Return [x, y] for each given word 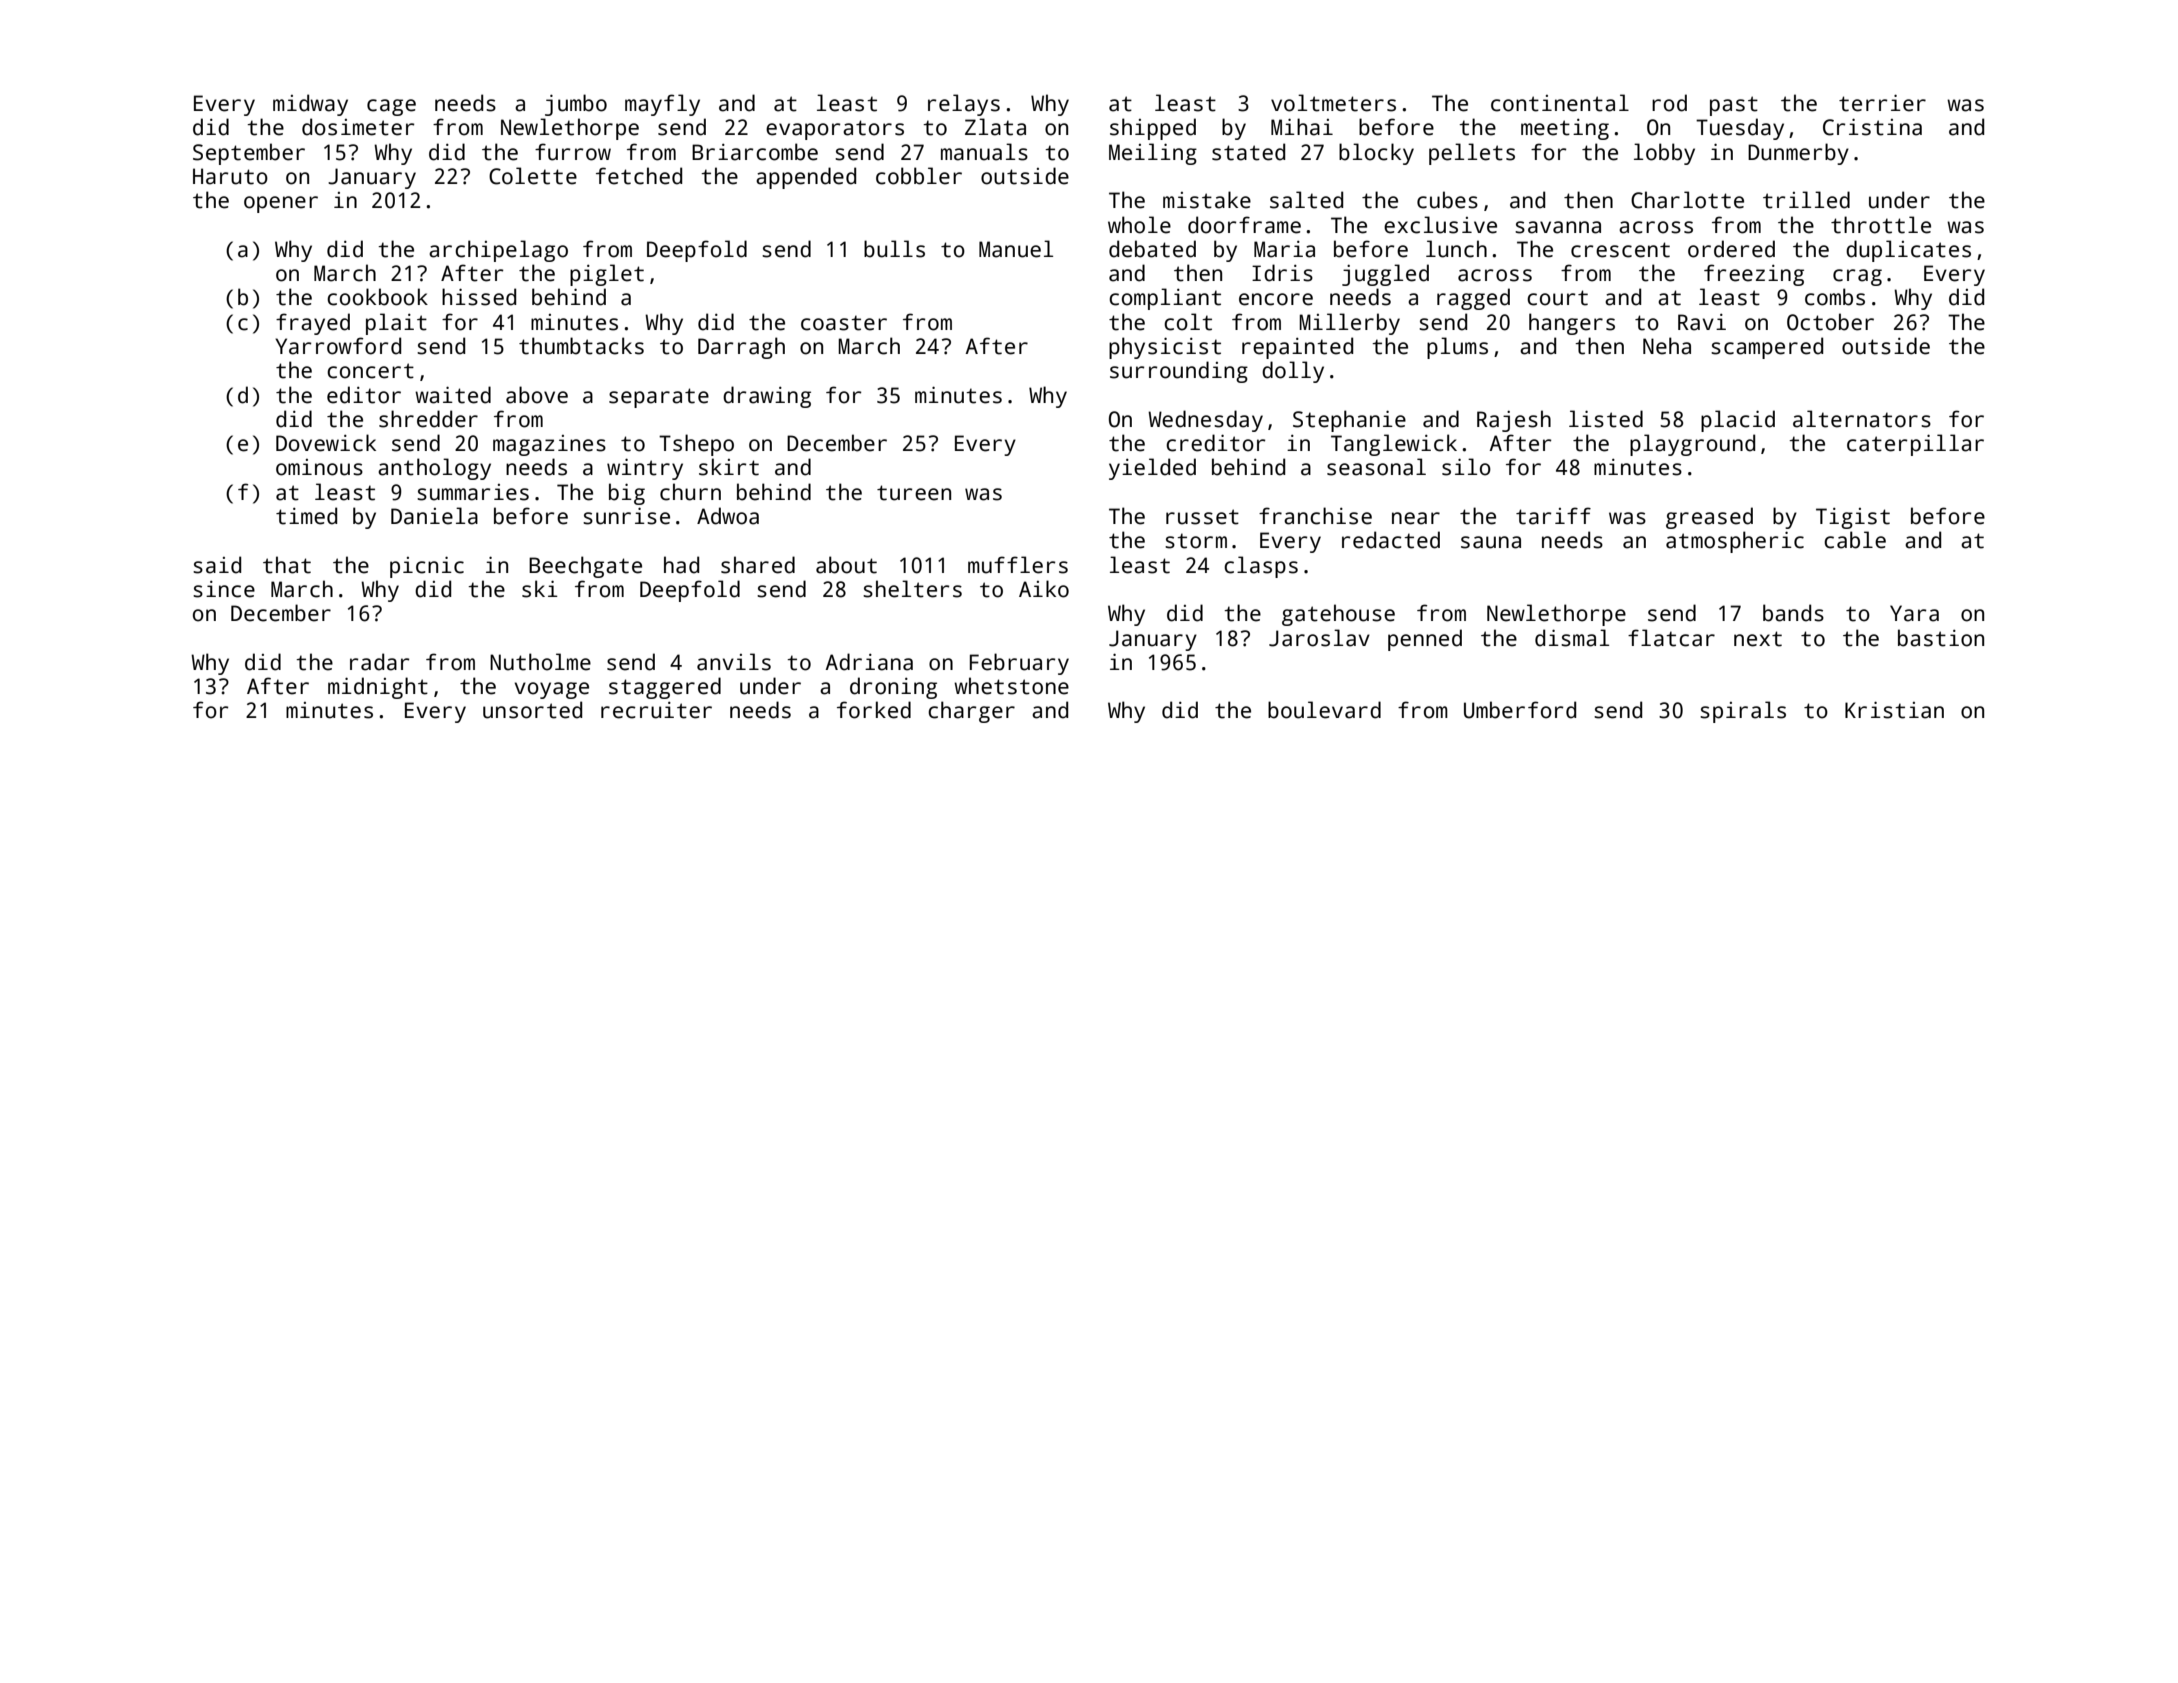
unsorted [532, 710]
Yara [1914, 613]
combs [1835, 297]
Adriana [869, 662]
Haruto [230, 176]
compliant [1165, 299]
